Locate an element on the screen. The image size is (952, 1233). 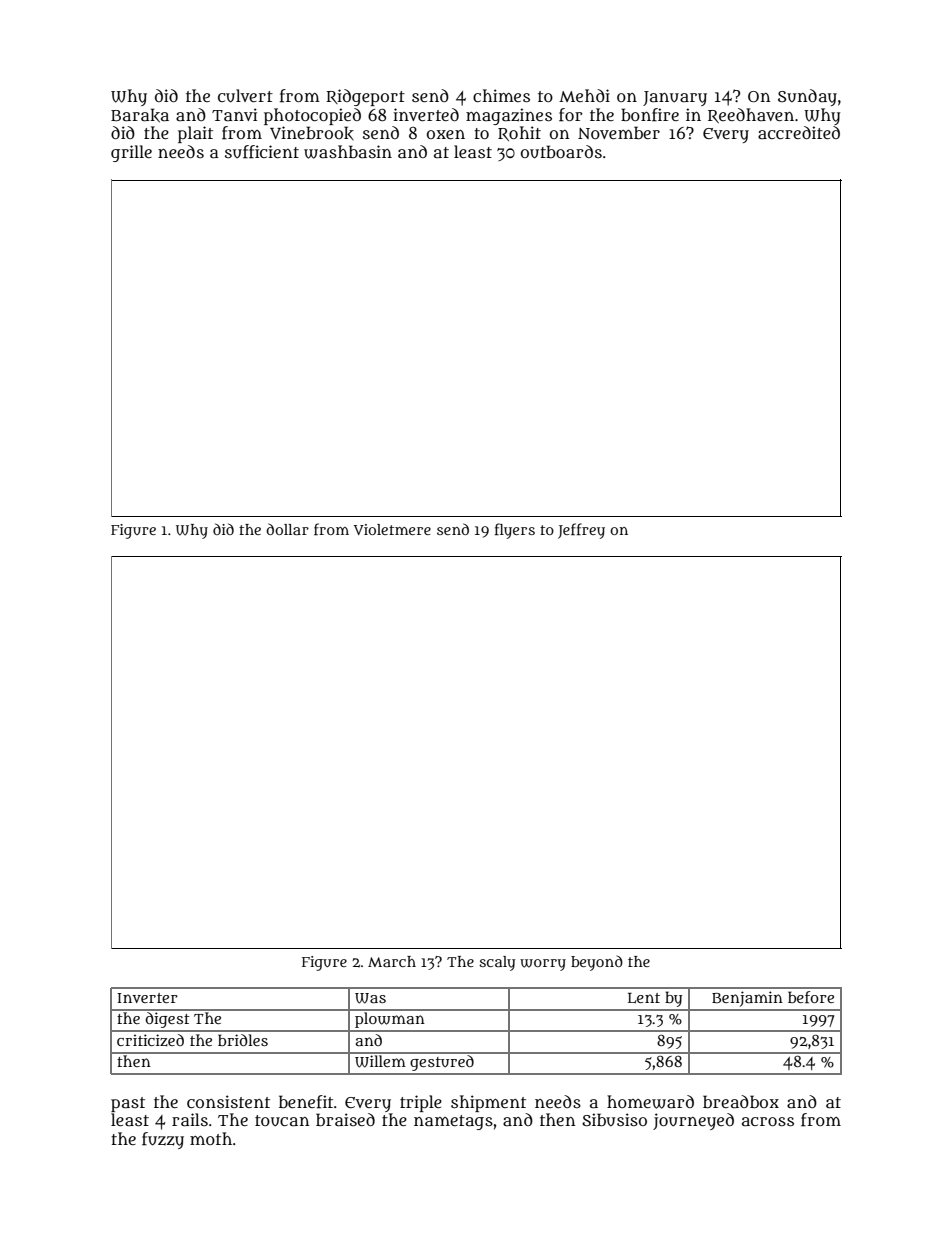
flyers is located at coordinates (515, 531).
